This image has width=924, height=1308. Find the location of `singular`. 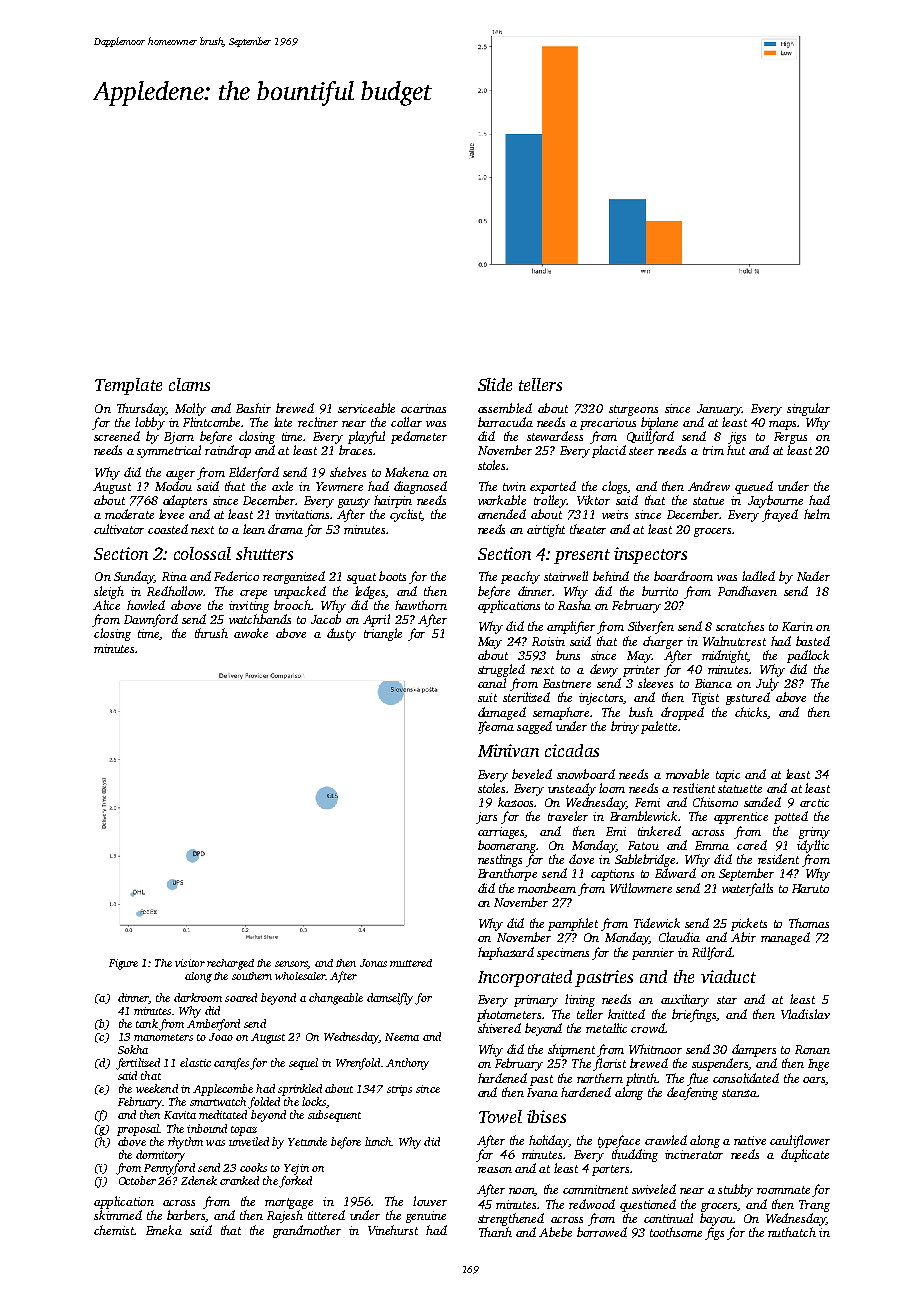

singular is located at coordinates (808, 409).
